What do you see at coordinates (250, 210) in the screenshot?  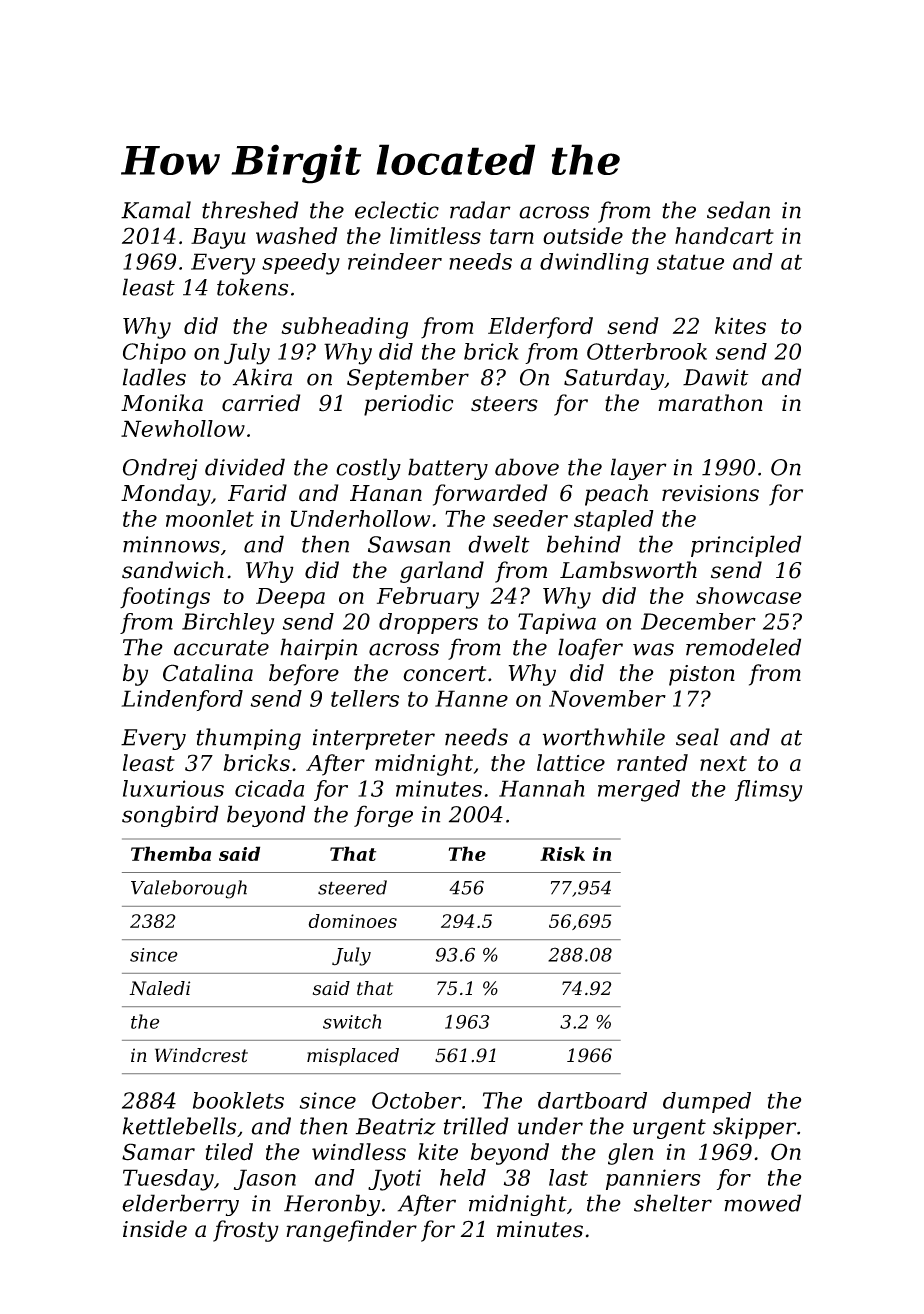 I see `threshed` at bounding box center [250, 210].
